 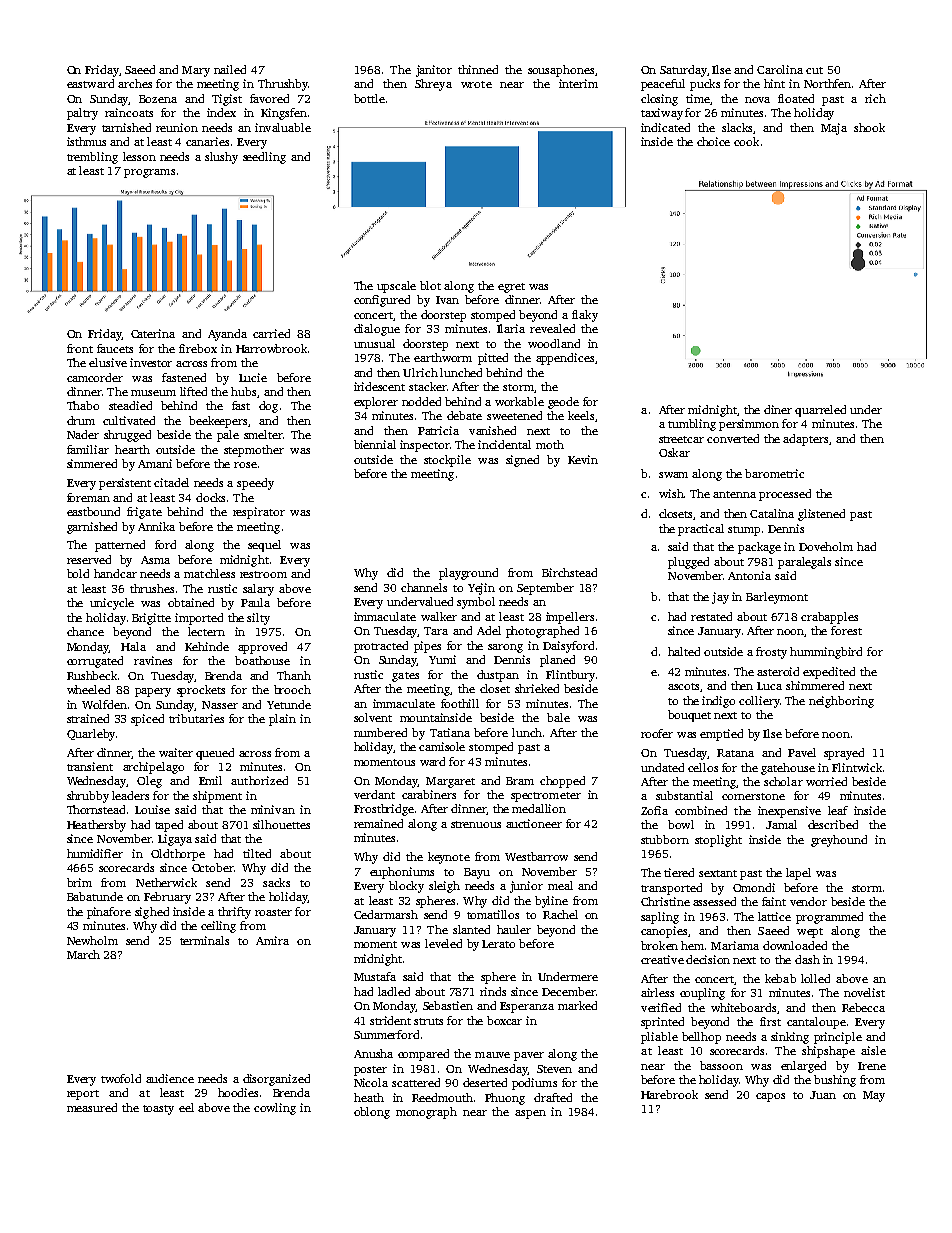 What do you see at coordinates (92, 1107) in the screenshot?
I see `measured` at bounding box center [92, 1107].
